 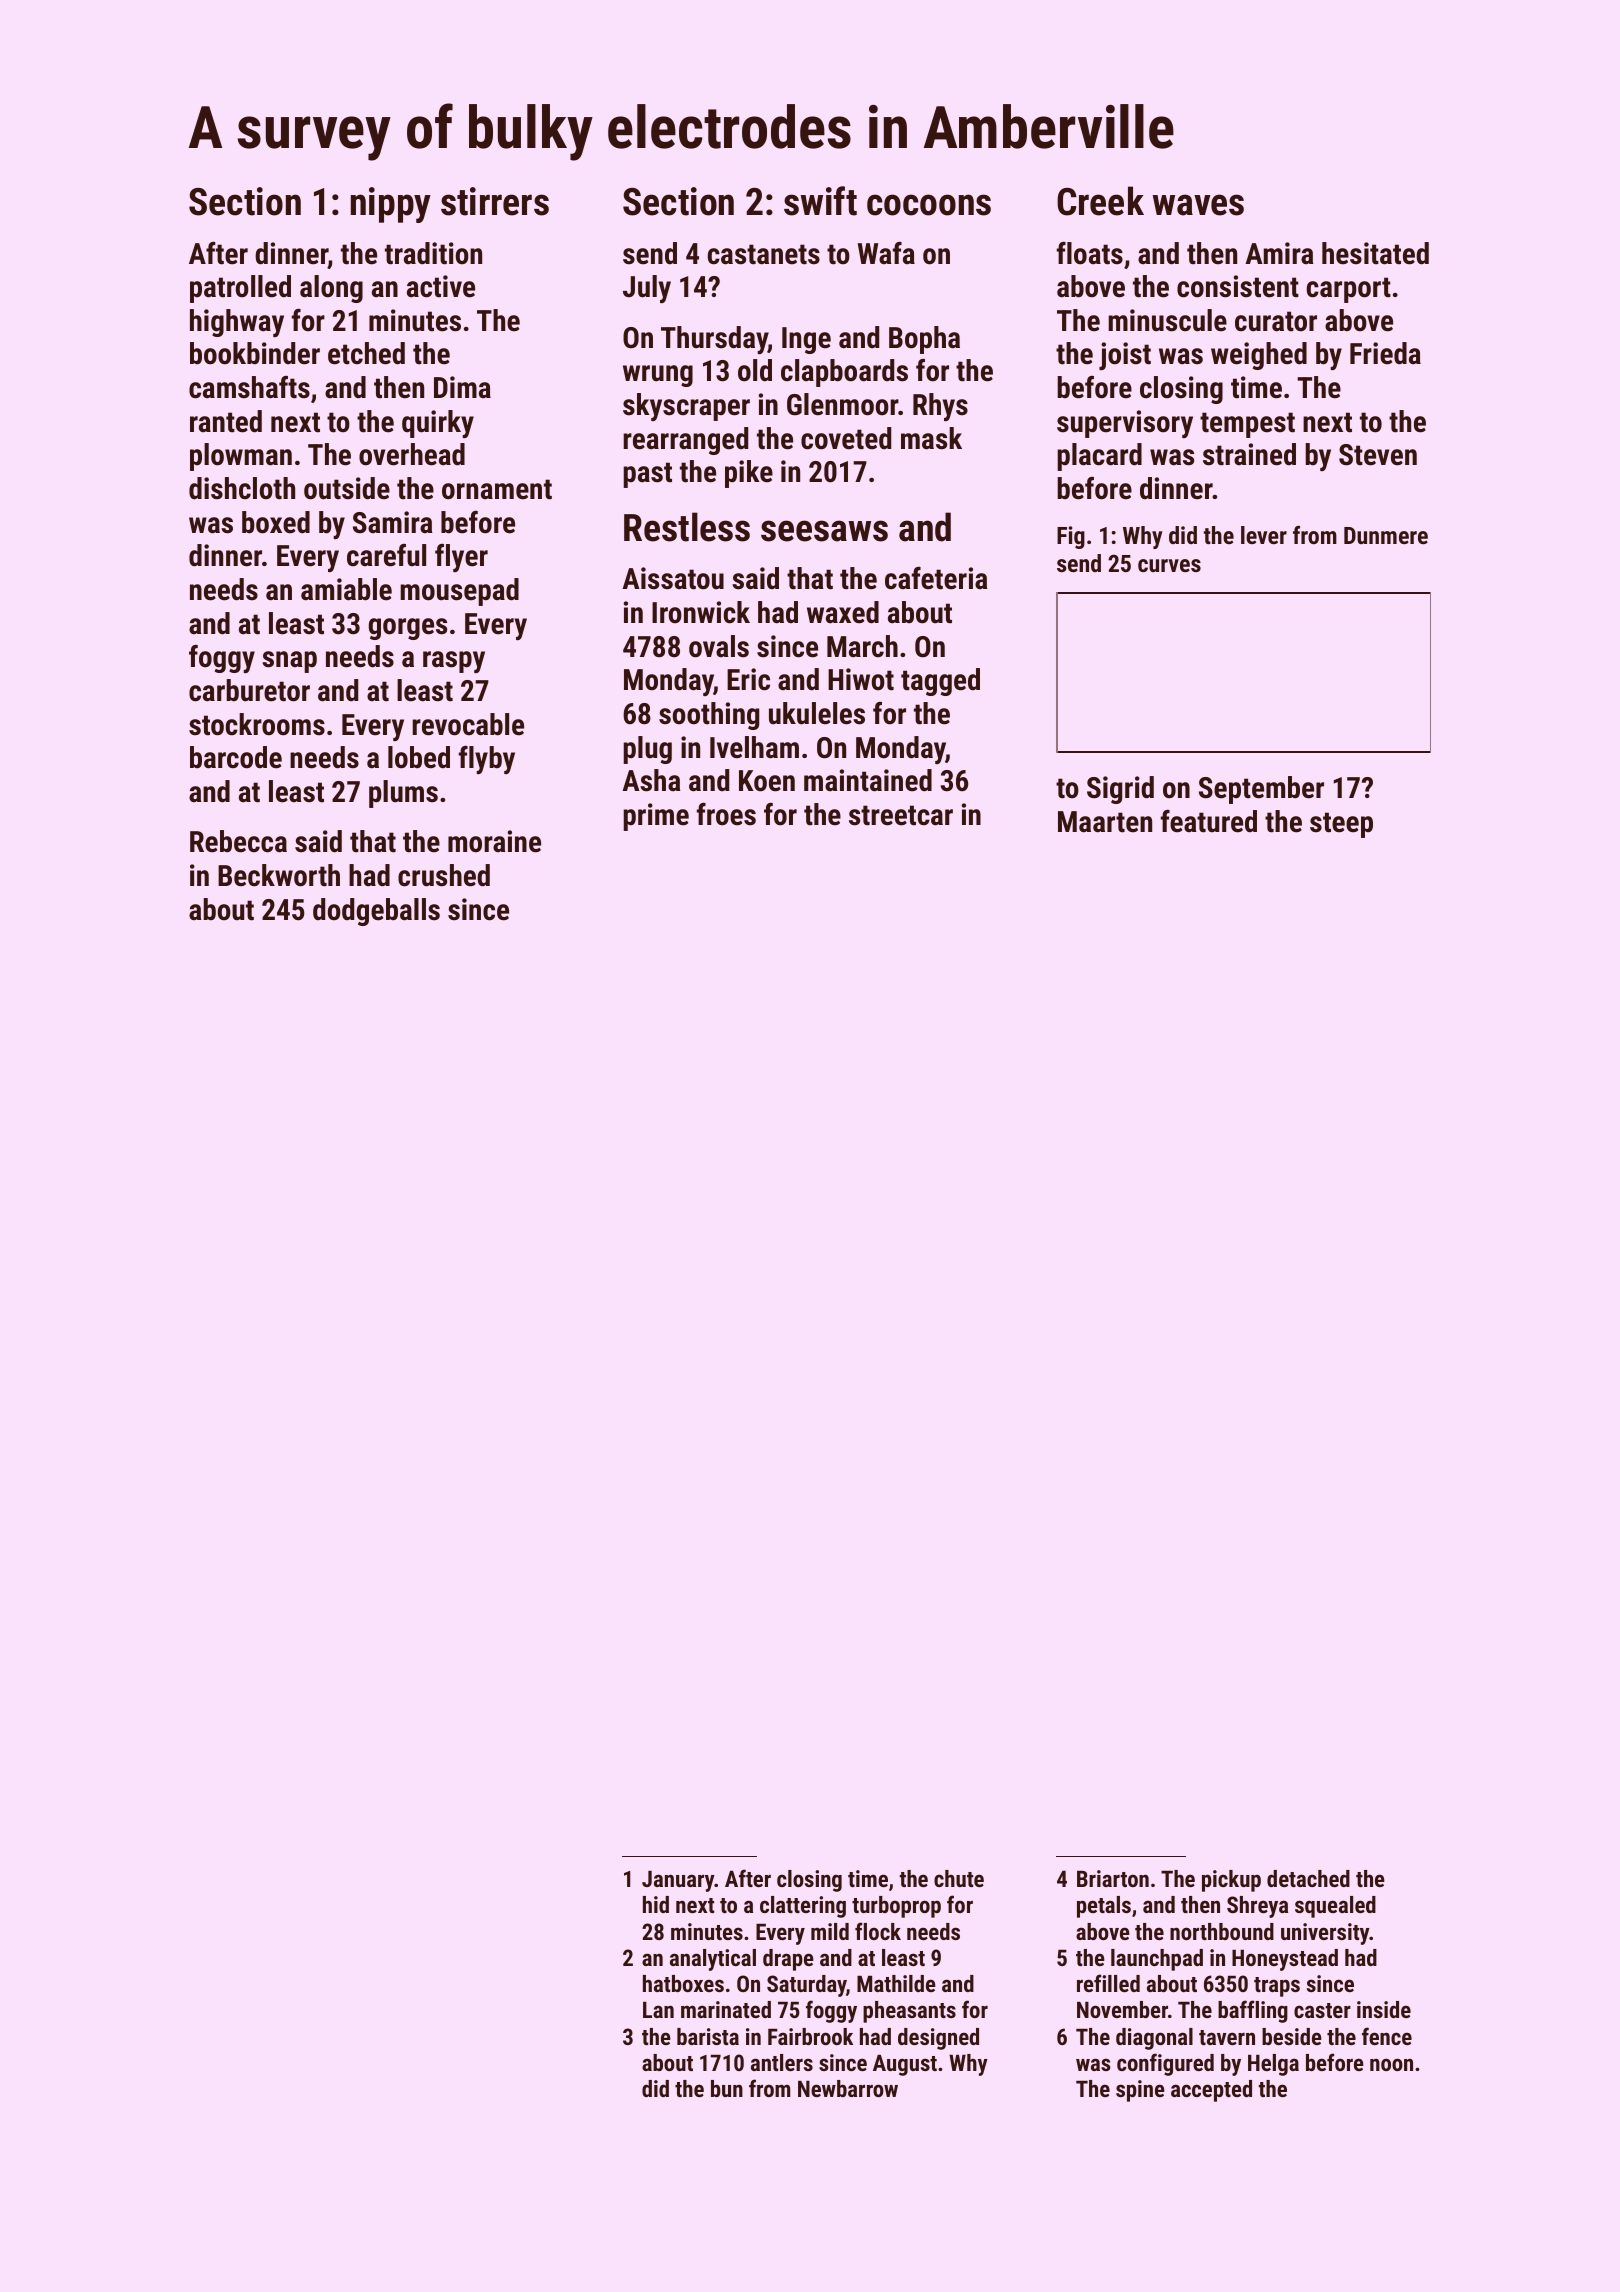 What do you see at coordinates (749, 474) in the image?
I see `pike` at bounding box center [749, 474].
